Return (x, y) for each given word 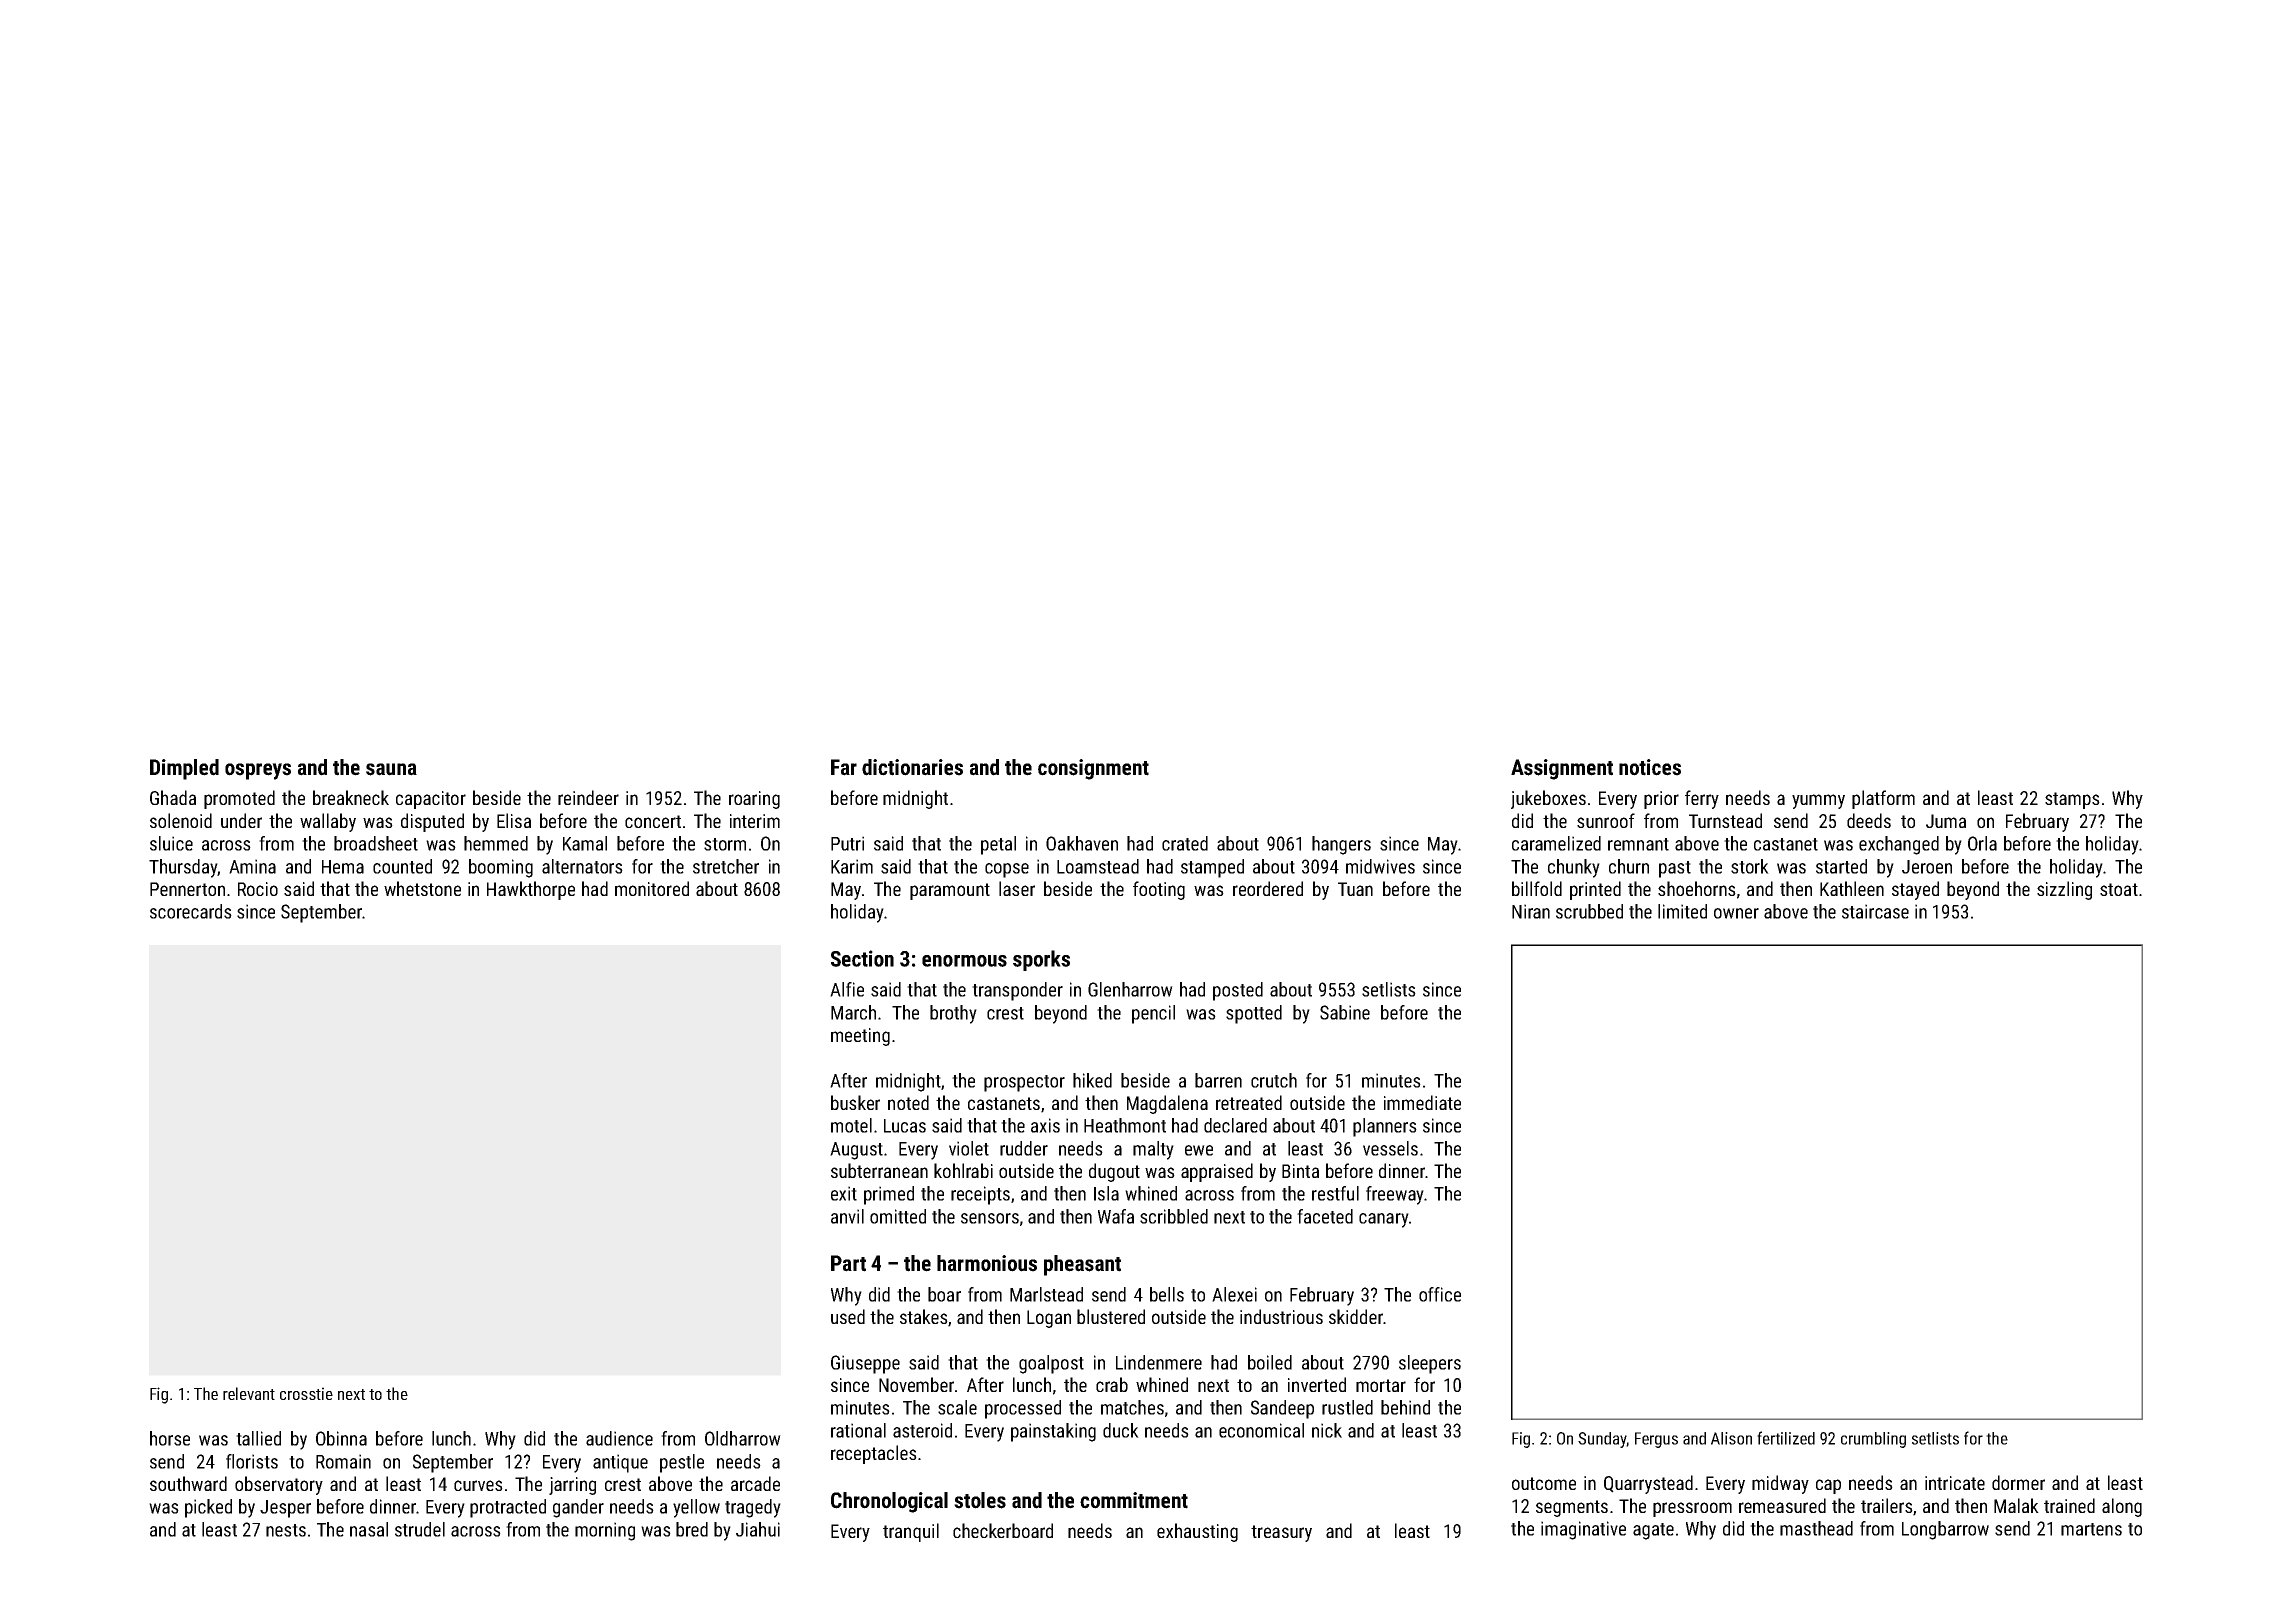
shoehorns (1697, 888)
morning (605, 1531)
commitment (1134, 1500)
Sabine (1345, 1012)
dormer (2018, 1482)
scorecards (191, 911)
